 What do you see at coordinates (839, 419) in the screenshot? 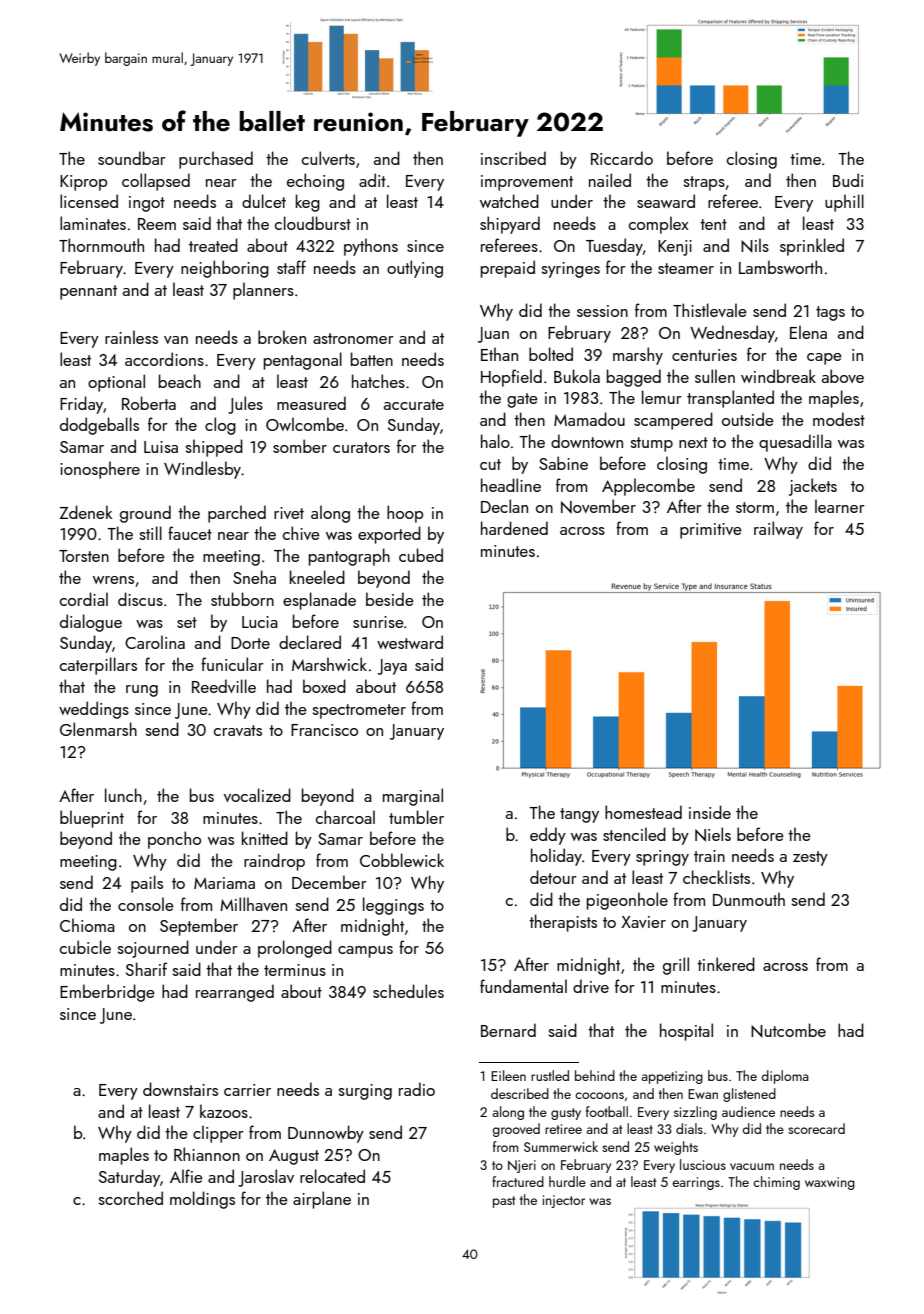
I see `modest` at bounding box center [839, 419].
